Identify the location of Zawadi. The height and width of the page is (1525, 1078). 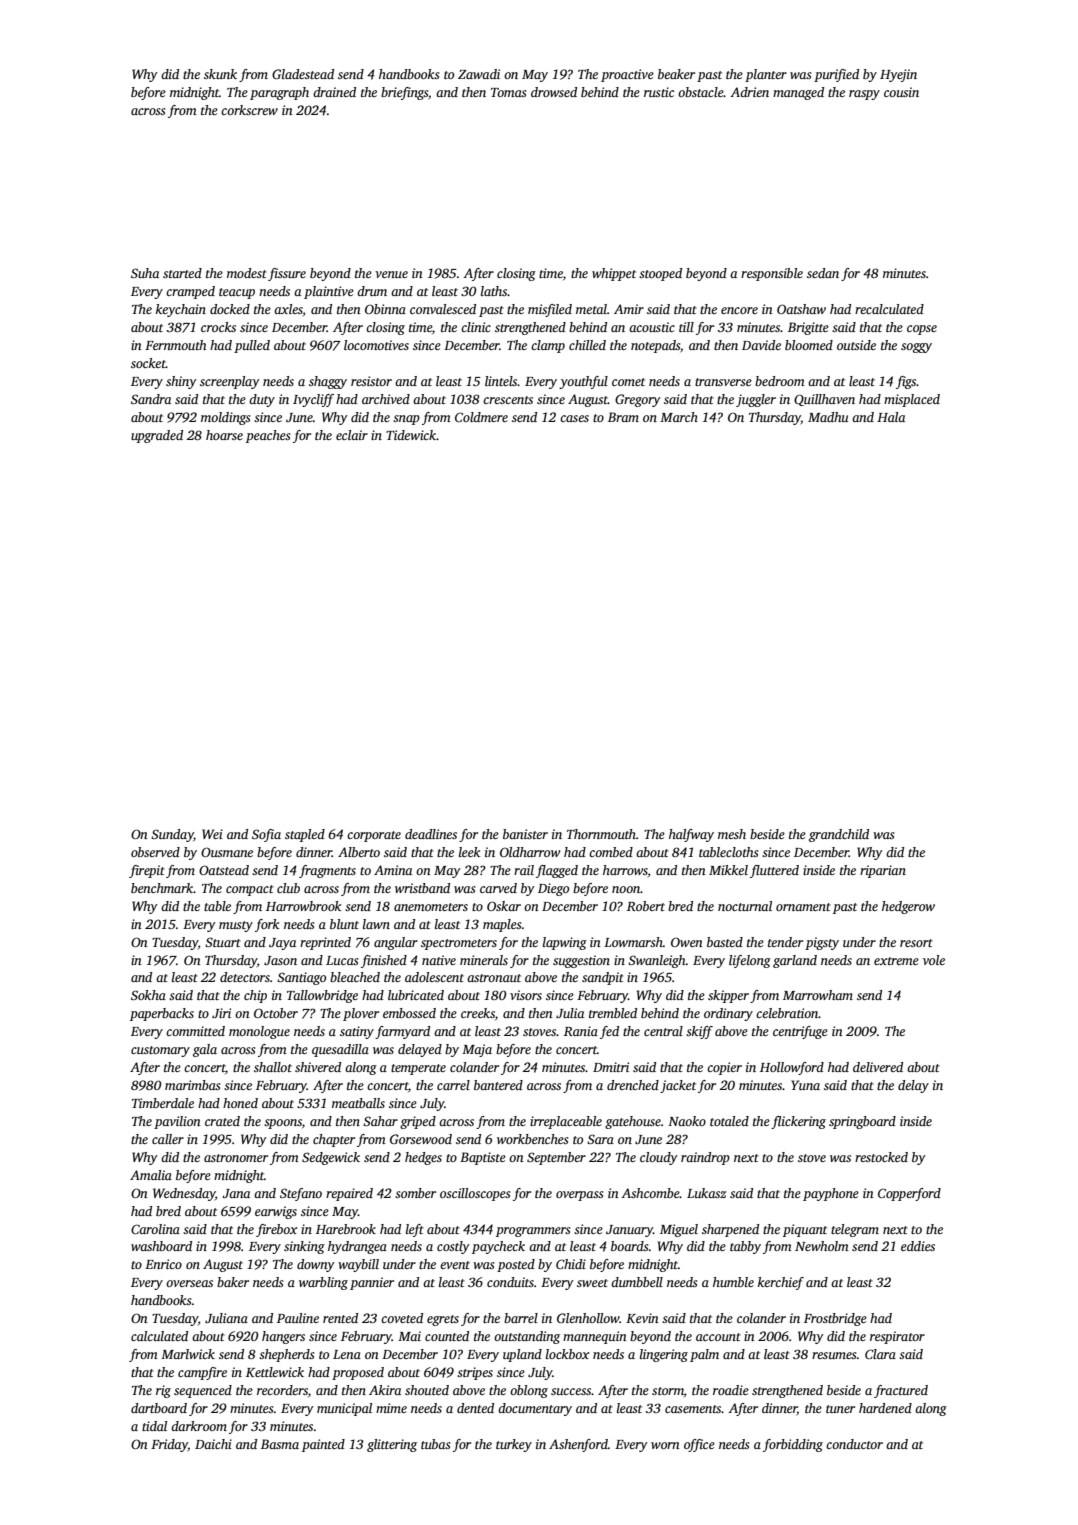
(479, 74).
